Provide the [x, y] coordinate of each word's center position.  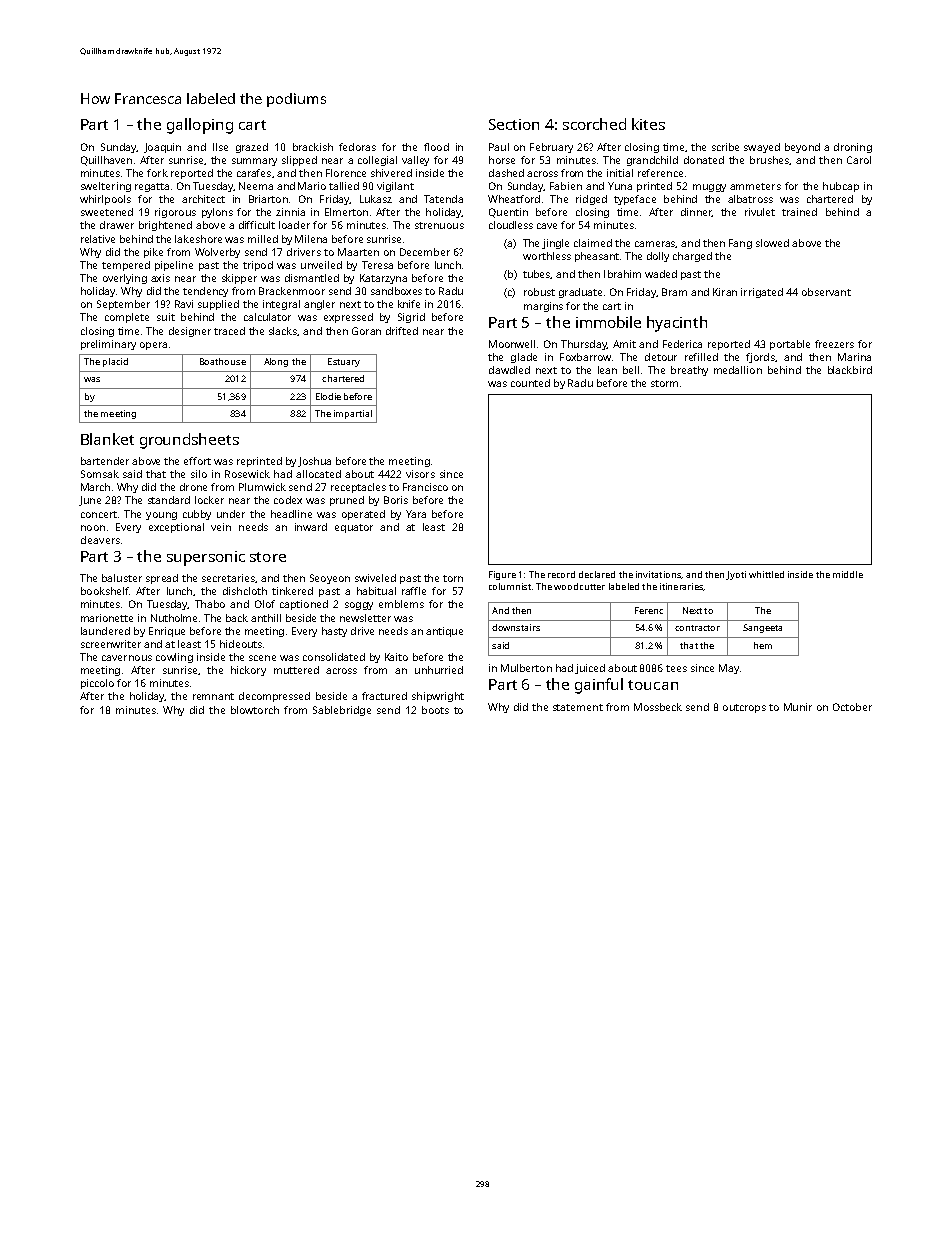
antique [444, 632]
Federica [682, 344]
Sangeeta [762, 628]
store [268, 557]
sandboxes [396, 291]
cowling [174, 658]
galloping [200, 126]
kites [648, 124]
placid [115, 362]
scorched [594, 124]
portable [790, 345]
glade [524, 358]
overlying [125, 279]
